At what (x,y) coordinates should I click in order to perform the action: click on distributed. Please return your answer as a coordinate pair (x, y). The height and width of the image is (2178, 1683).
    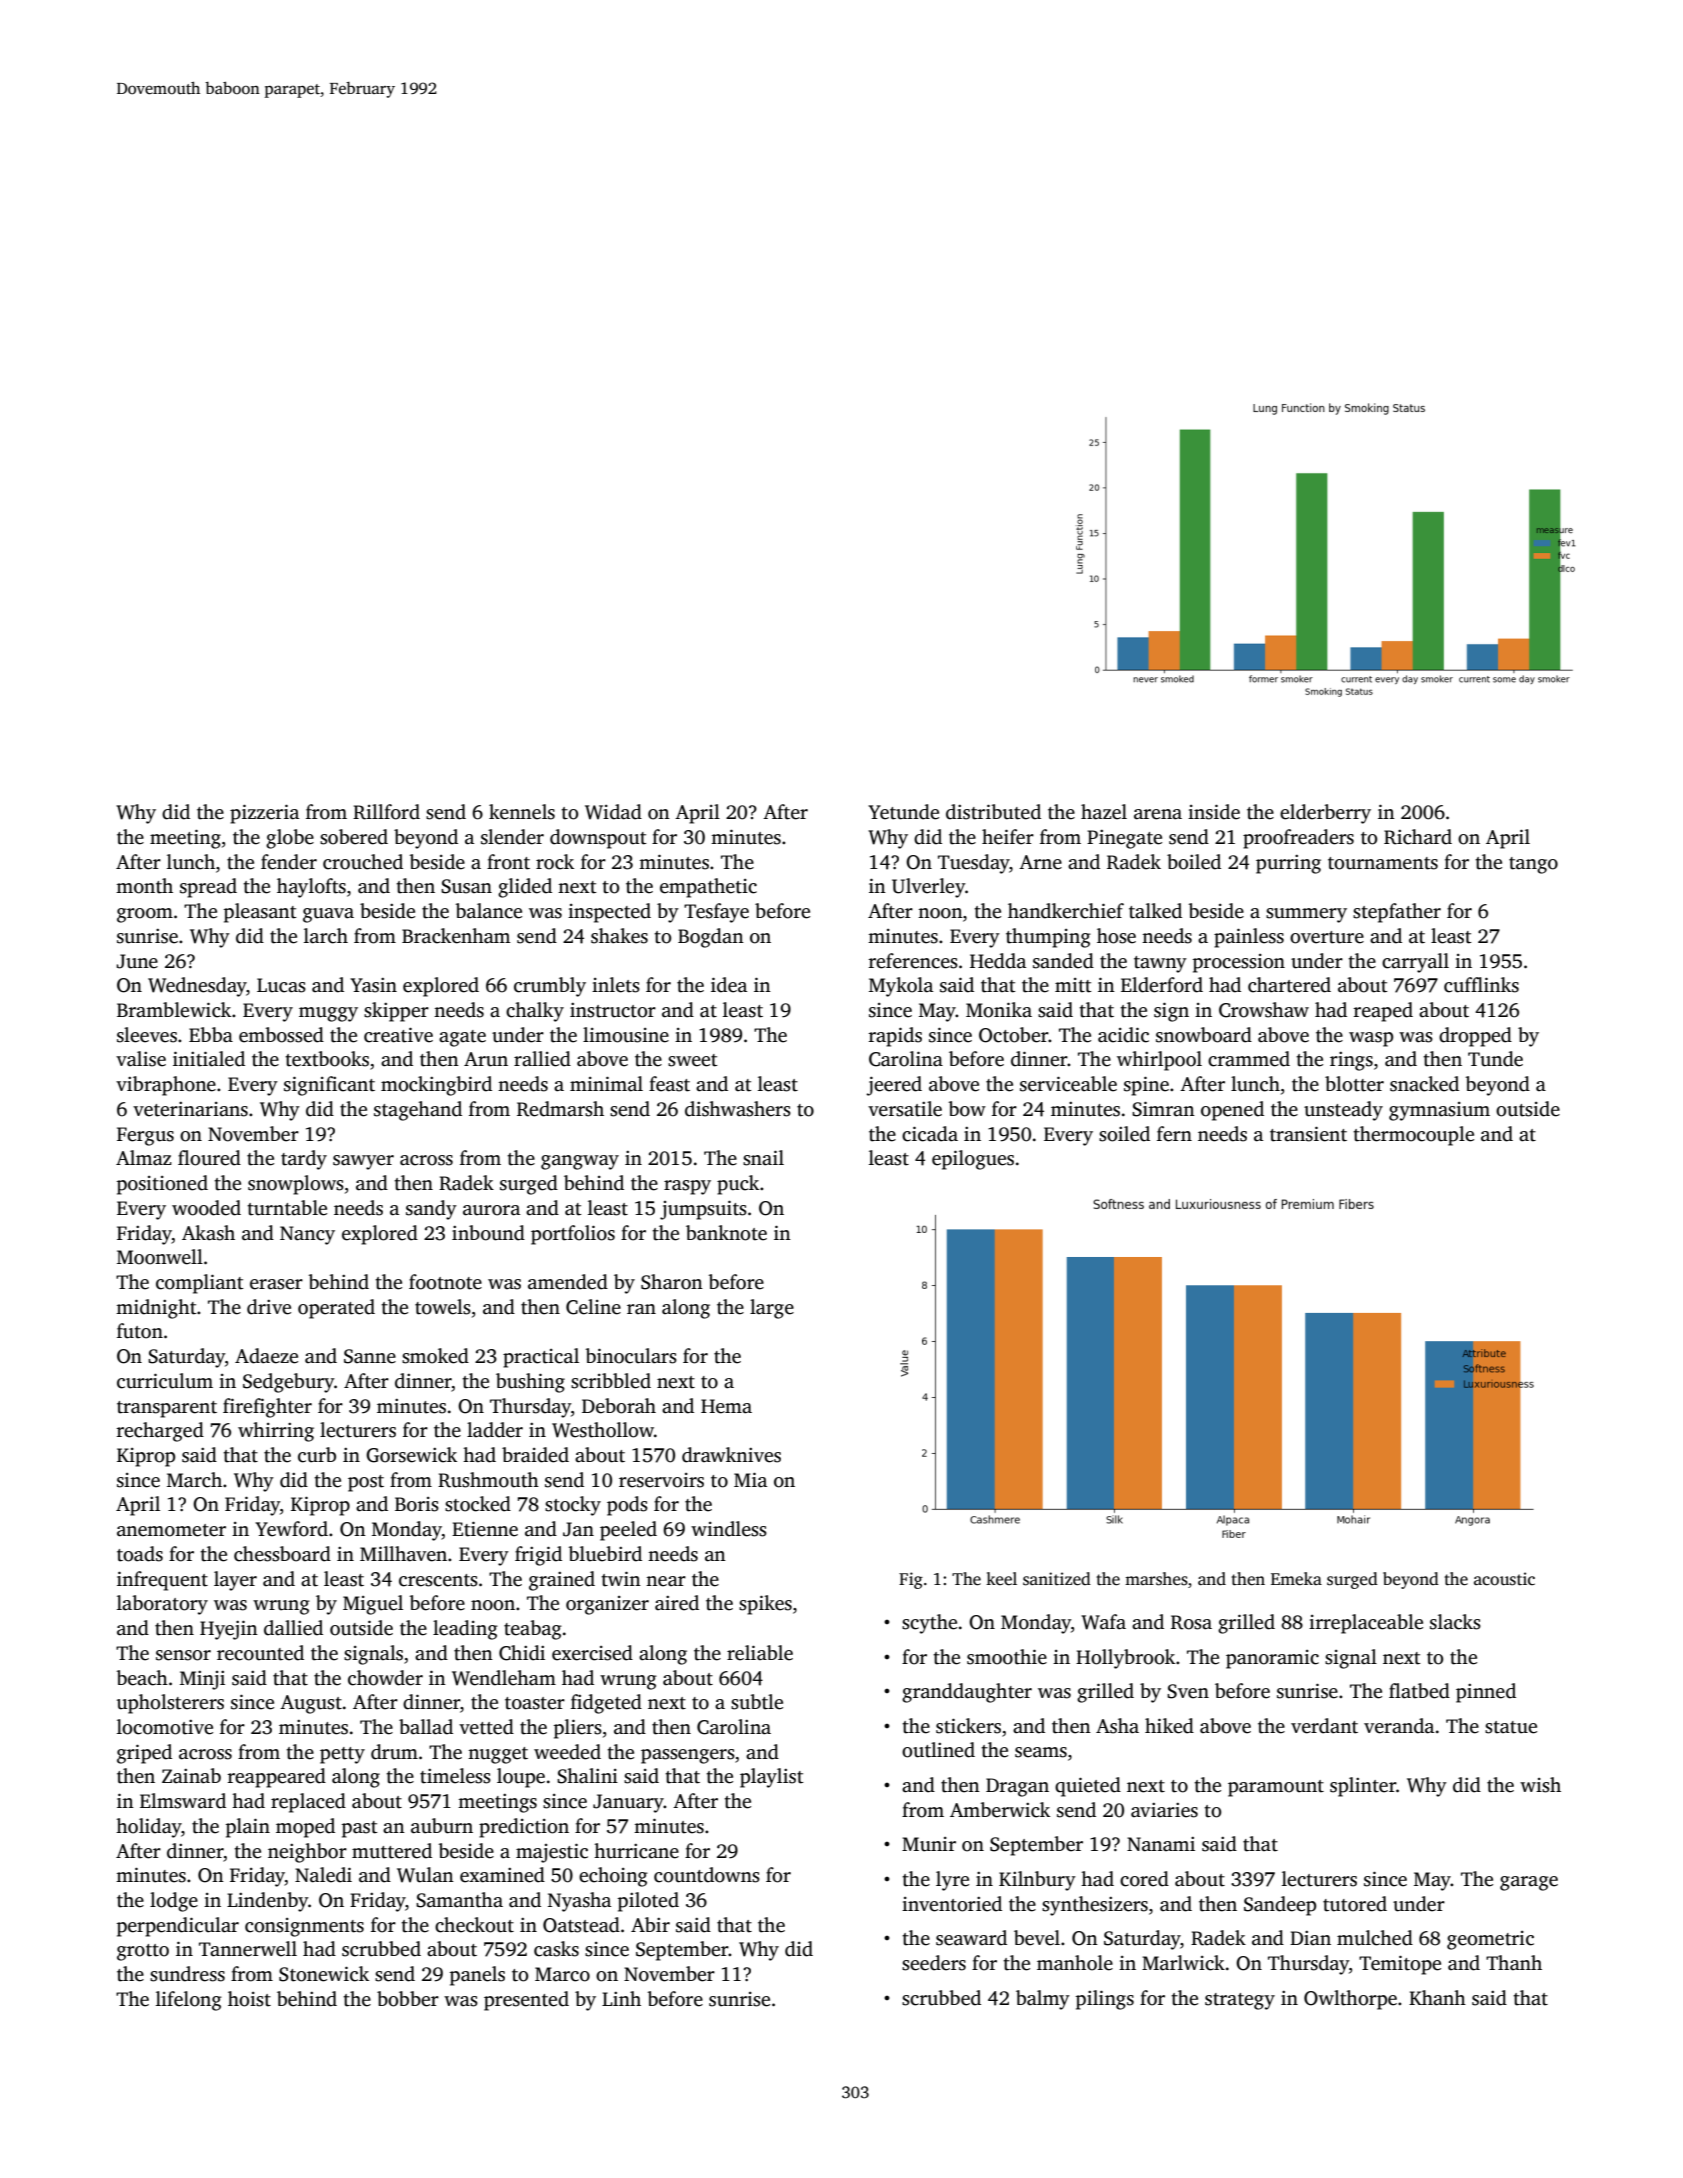
    Looking at the image, I should click on (993, 812).
